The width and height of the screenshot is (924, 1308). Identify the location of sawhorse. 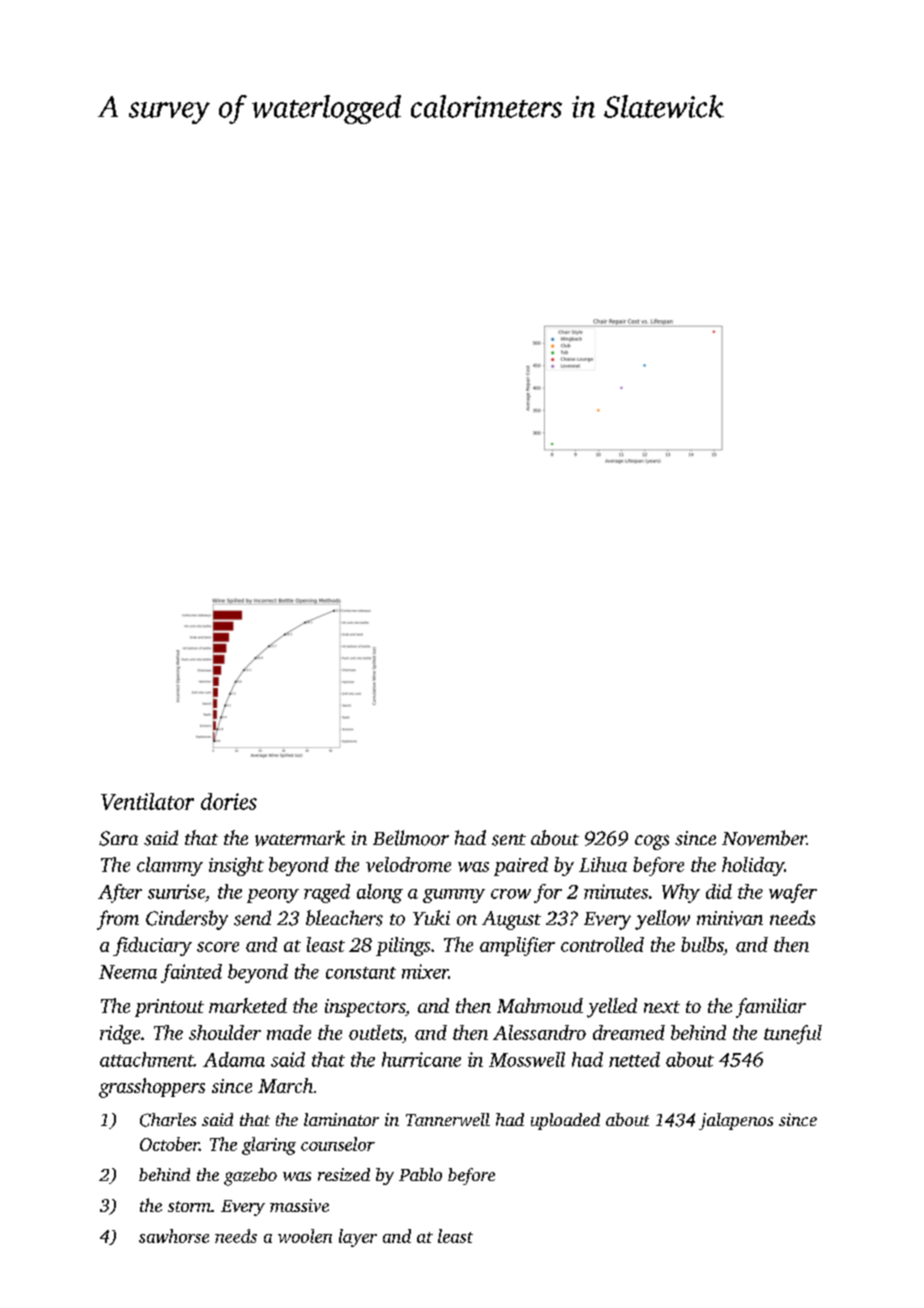
(174, 1236).
